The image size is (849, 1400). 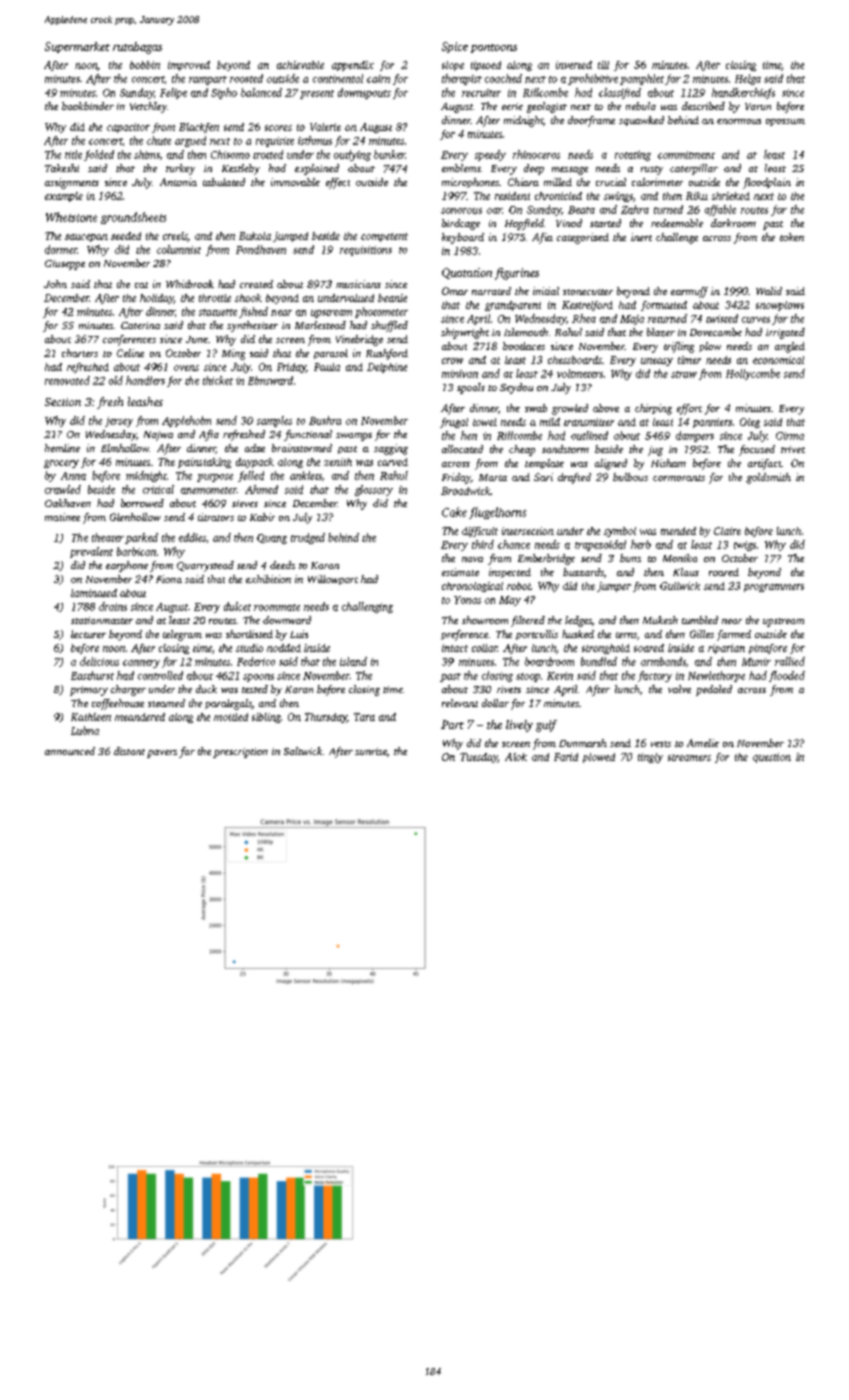 What do you see at coordinates (158, 436) in the screenshot?
I see `Najwa` at bounding box center [158, 436].
